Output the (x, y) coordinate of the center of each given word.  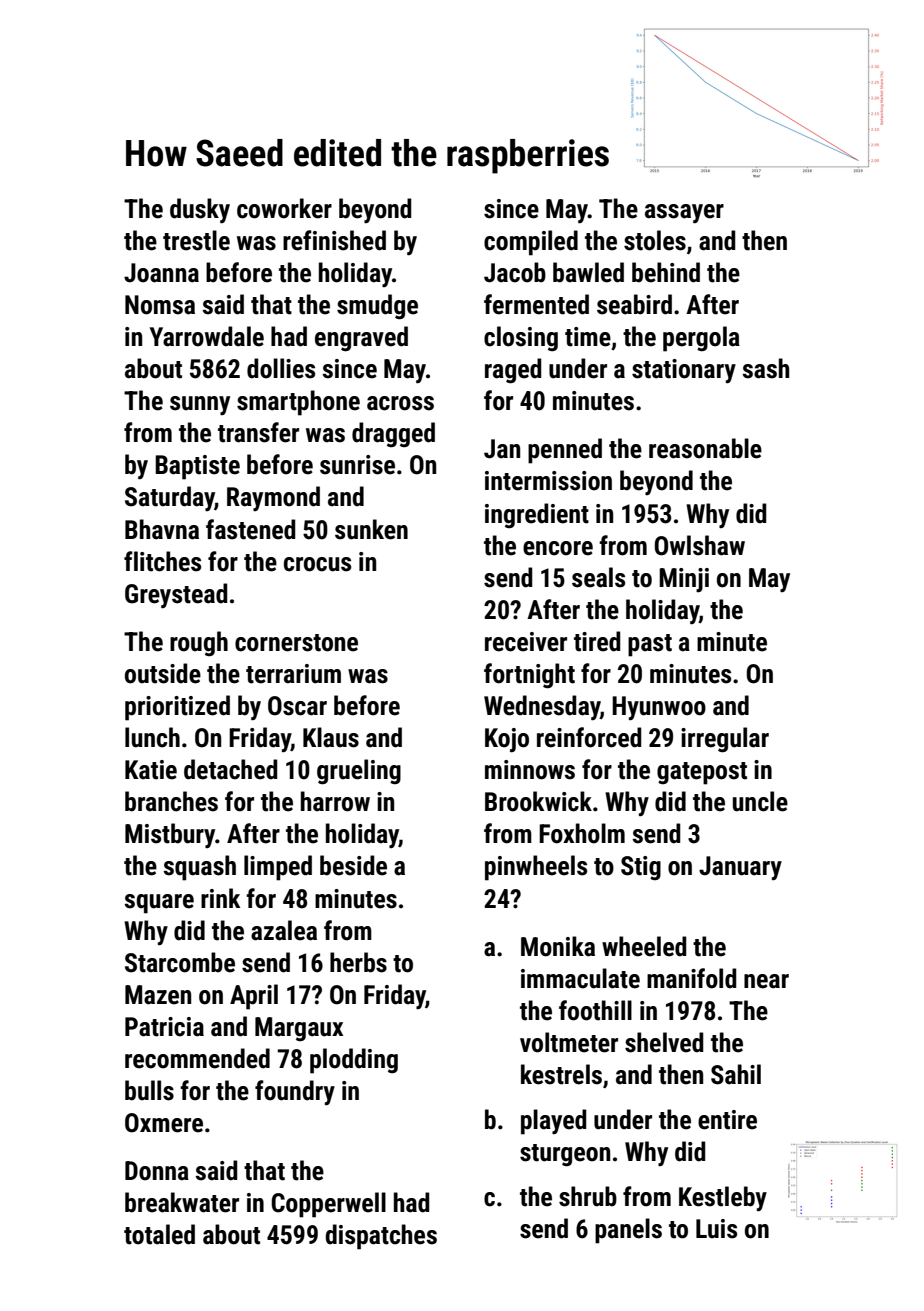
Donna (157, 1171)
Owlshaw (700, 545)
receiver (526, 642)
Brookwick (538, 801)
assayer (684, 214)
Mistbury (170, 835)
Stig (641, 868)
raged (513, 371)
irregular (725, 740)
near (766, 981)
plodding (354, 1061)
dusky (200, 211)
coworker (284, 208)
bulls (149, 1090)
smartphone (298, 403)
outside (163, 673)
